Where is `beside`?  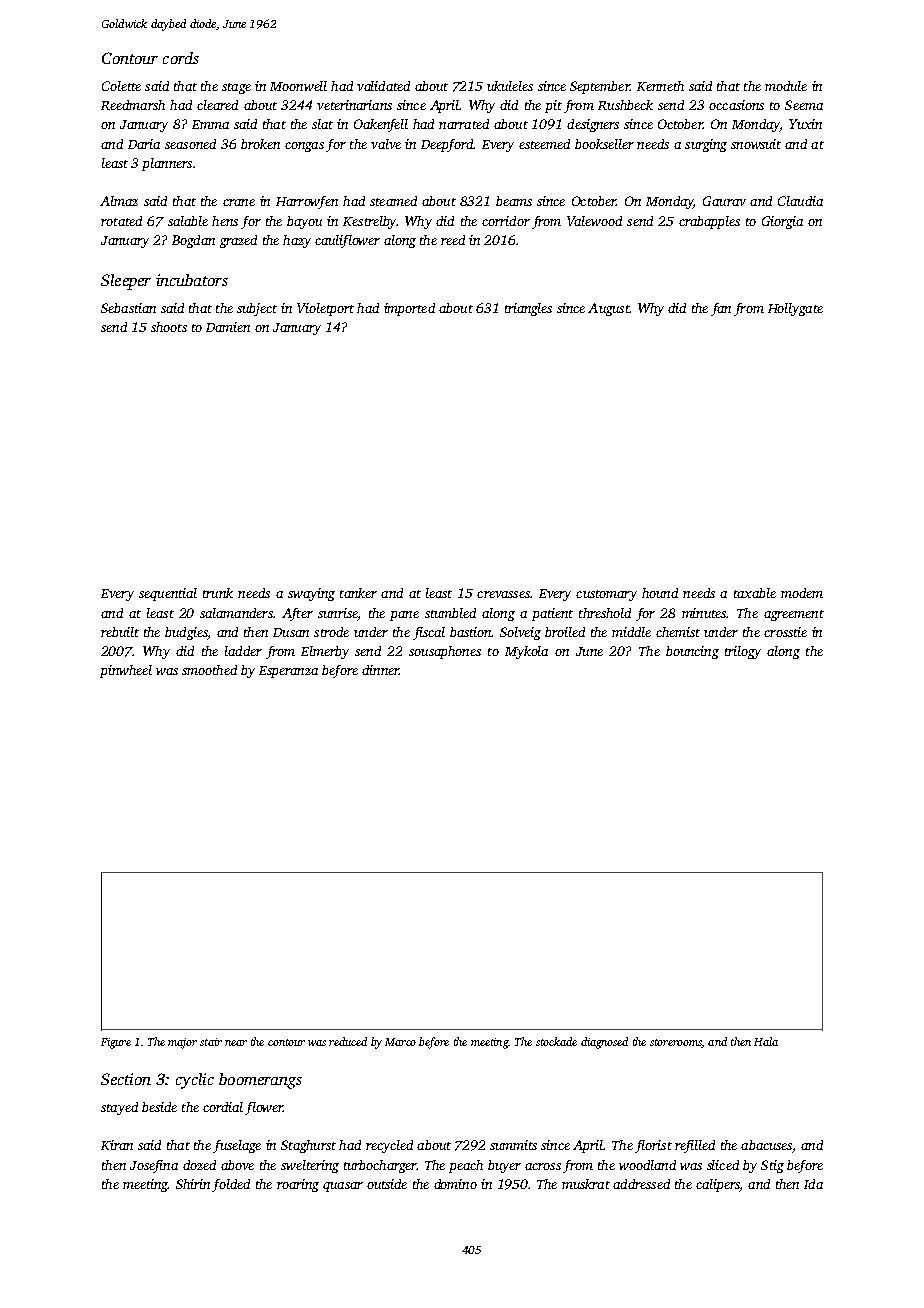
beside is located at coordinates (159, 1107).
